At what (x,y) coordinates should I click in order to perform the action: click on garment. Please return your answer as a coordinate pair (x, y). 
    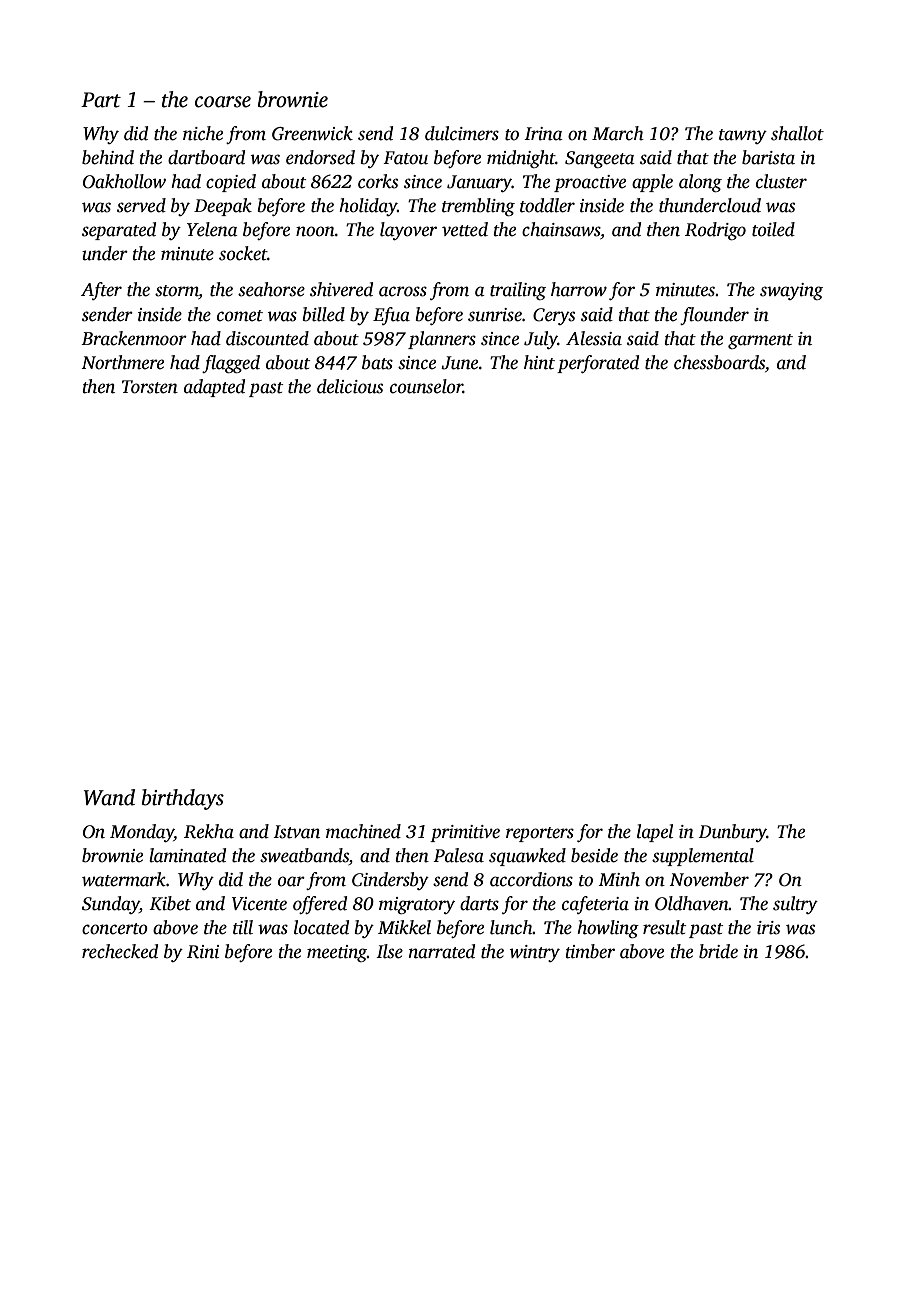
    Looking at the image, I should click on (760, 341).
